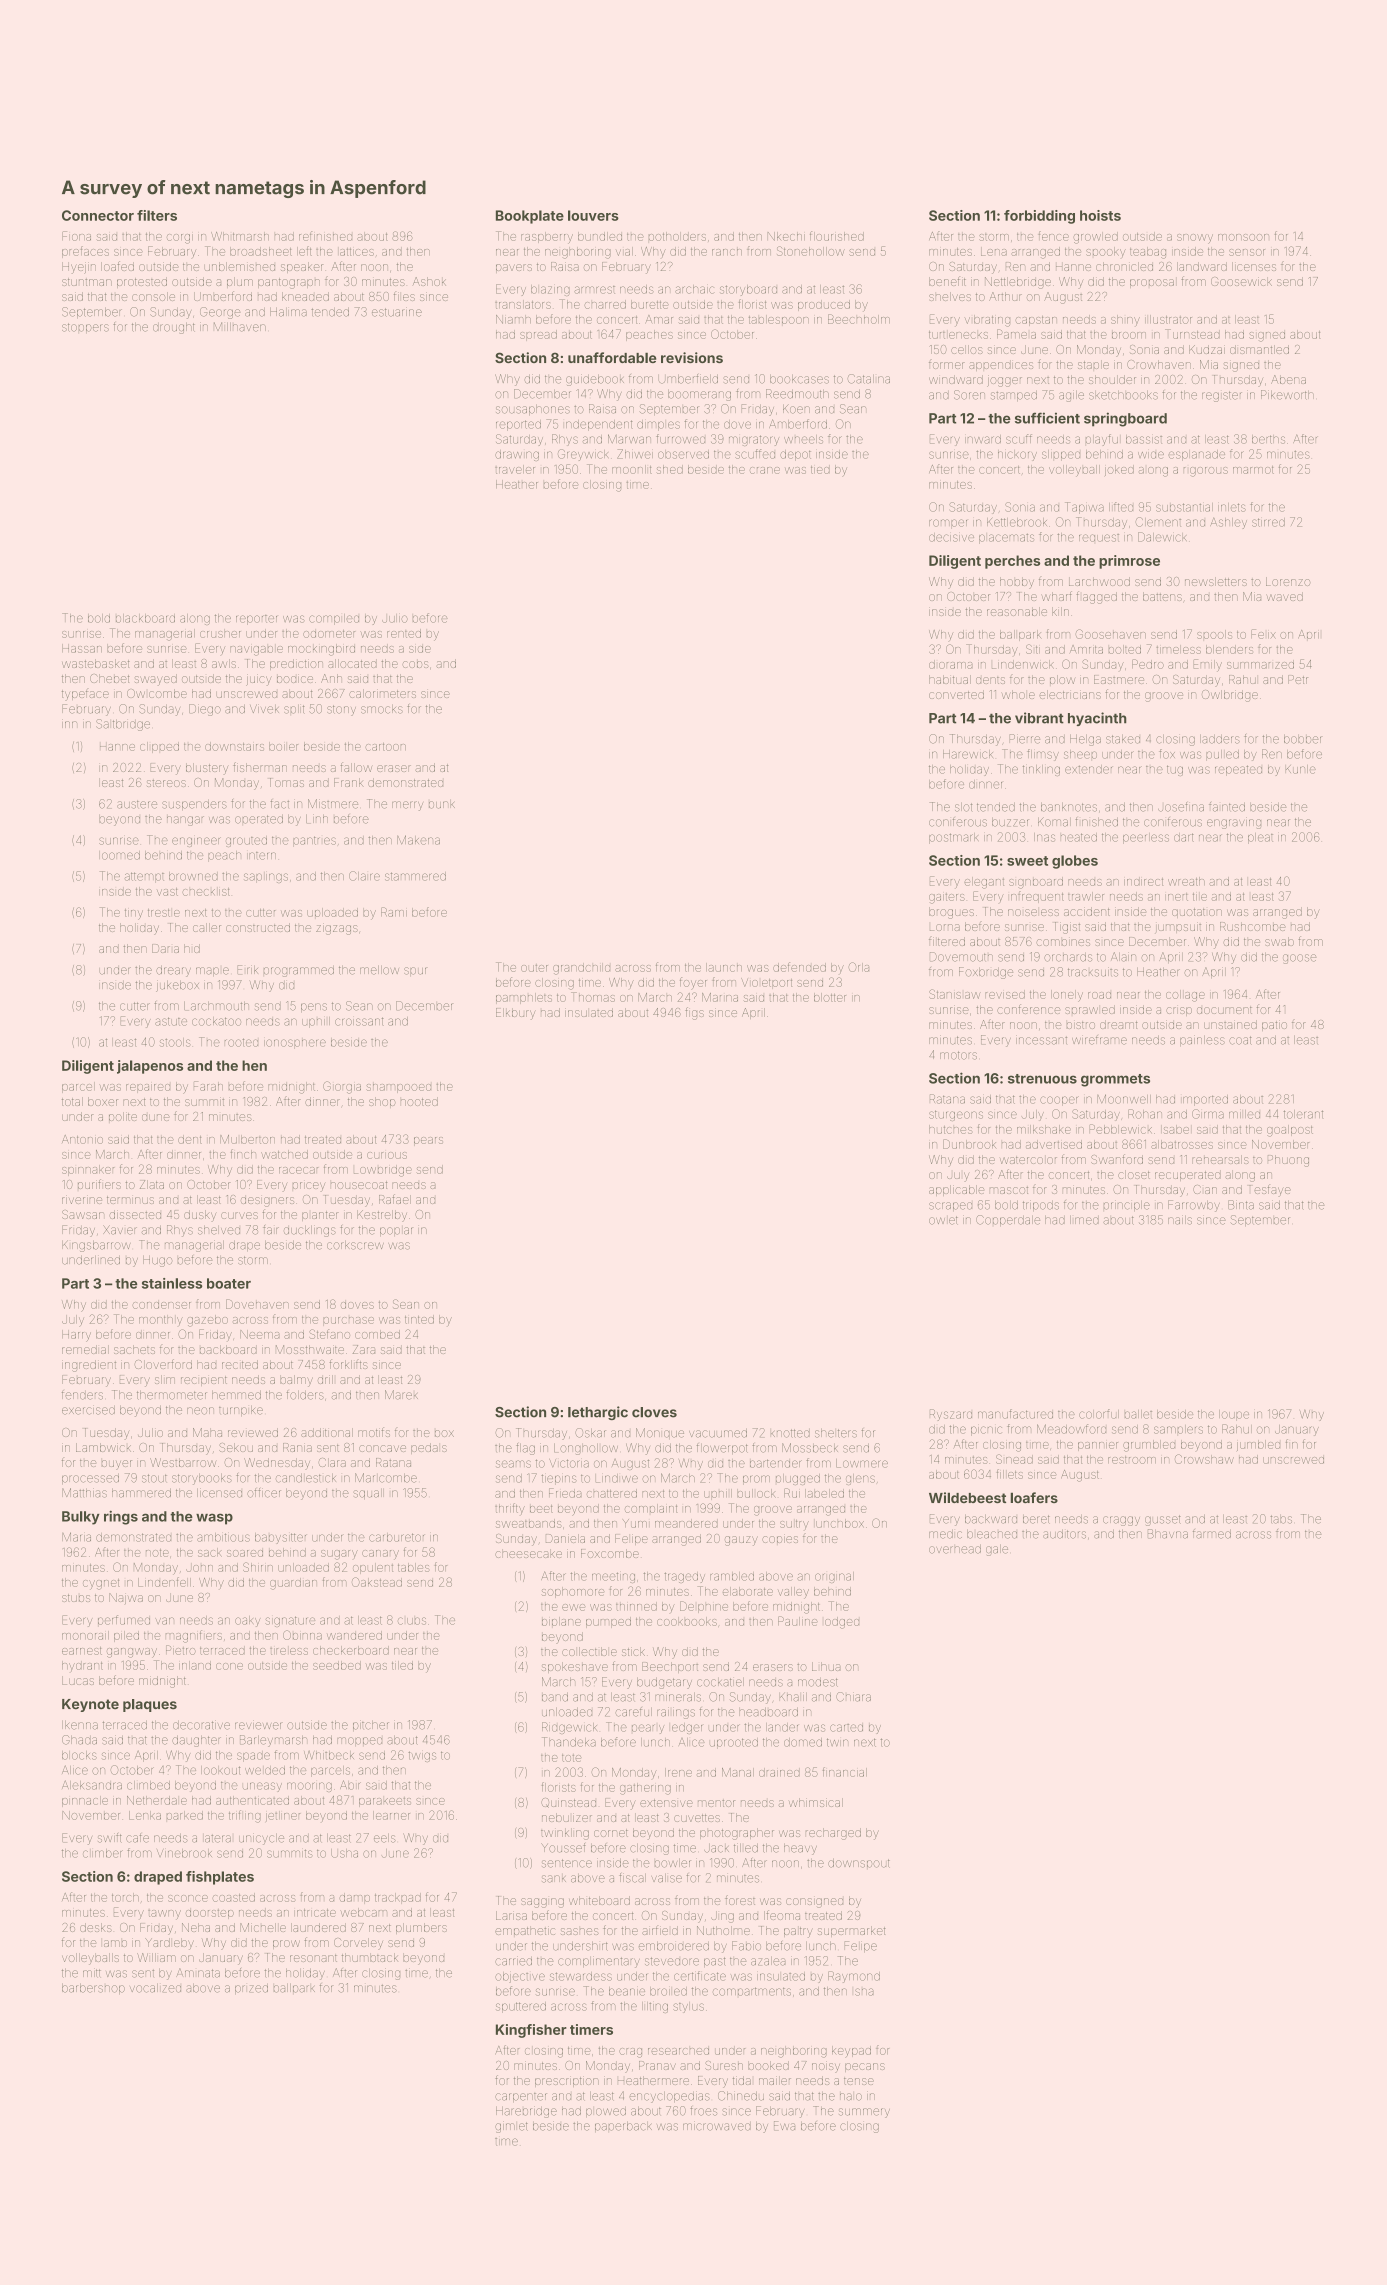 Image resolution: width=1387 pixels, height=2285 pixels. Describe the element at coordinates (1100, 215) in the screenshot. I see `hoists` at that location.
